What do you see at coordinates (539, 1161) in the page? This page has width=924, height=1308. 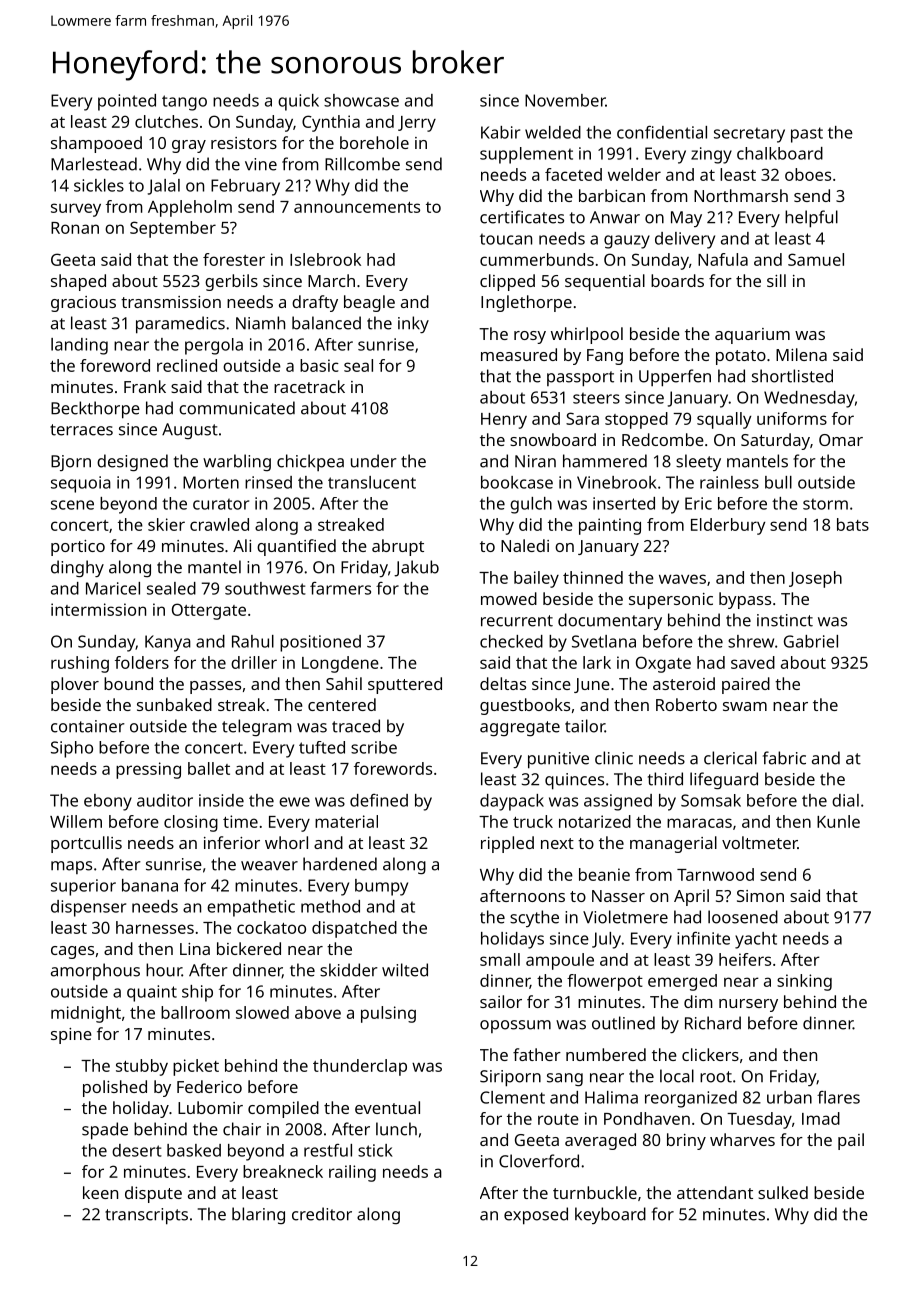 I see `Cloverford` at bounding box center [539, 1161].
